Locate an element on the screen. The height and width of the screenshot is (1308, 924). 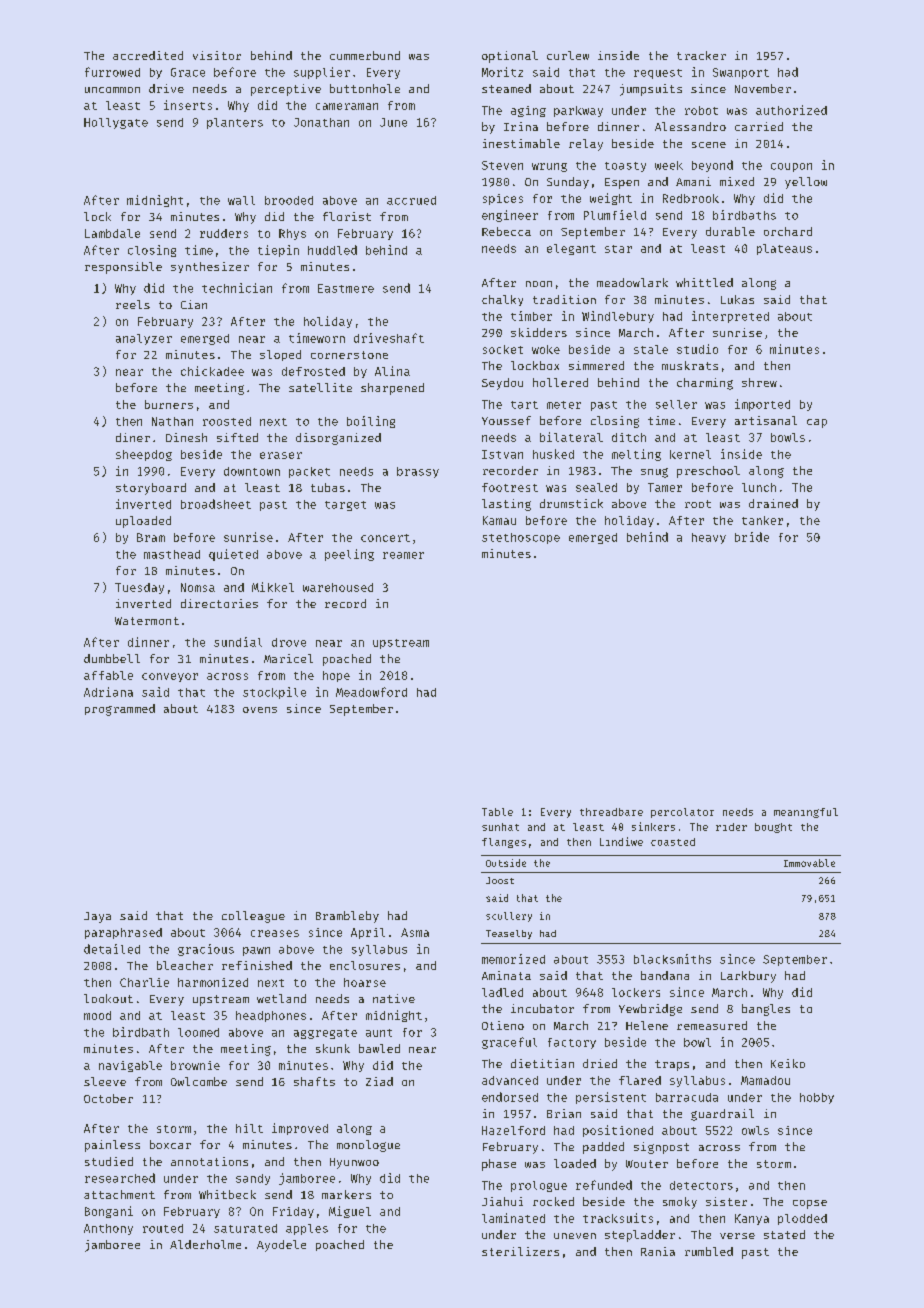
storyboard is located at coordinates (151, 489).
